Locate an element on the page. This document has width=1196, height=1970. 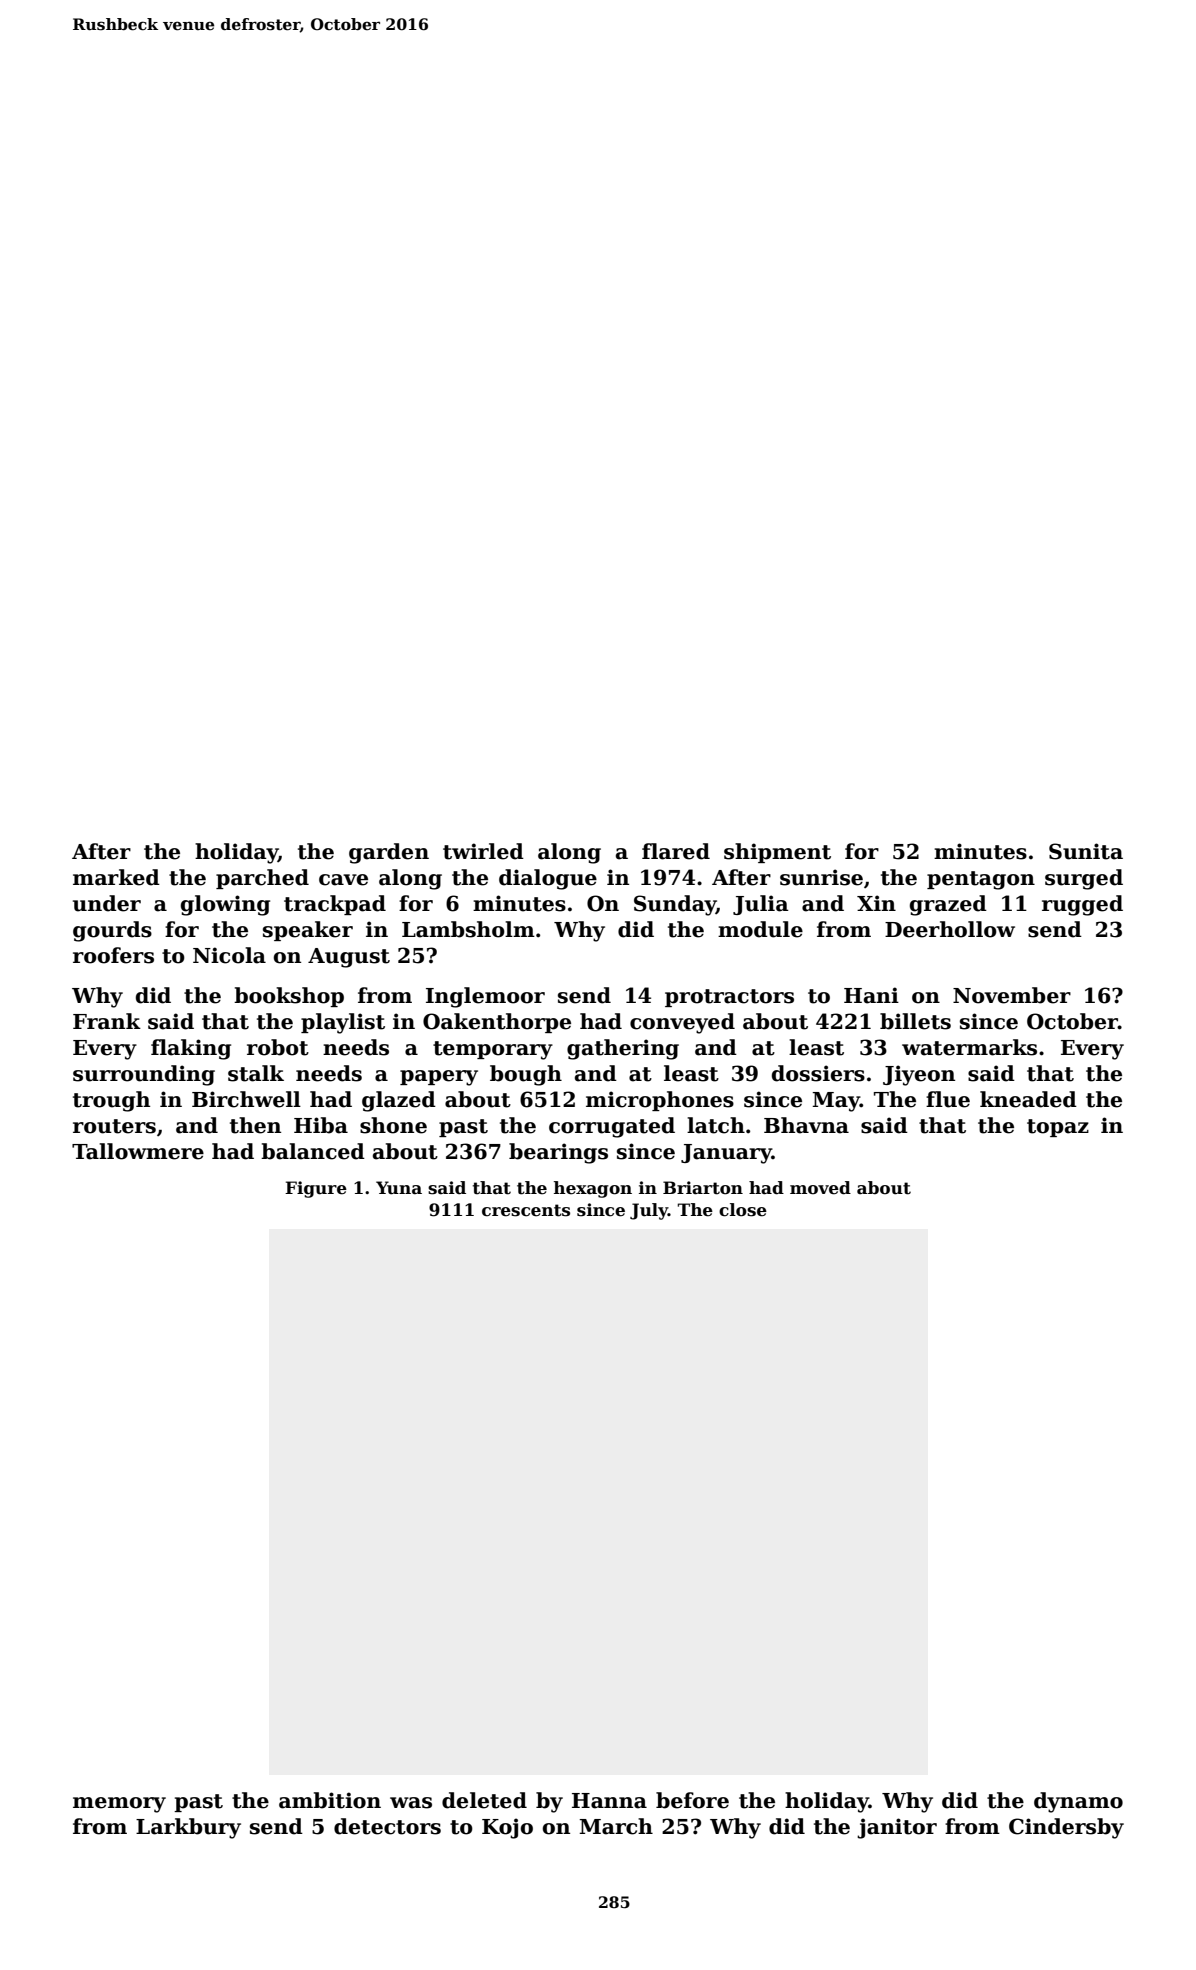
close is located at coordinates (743, 1210).
